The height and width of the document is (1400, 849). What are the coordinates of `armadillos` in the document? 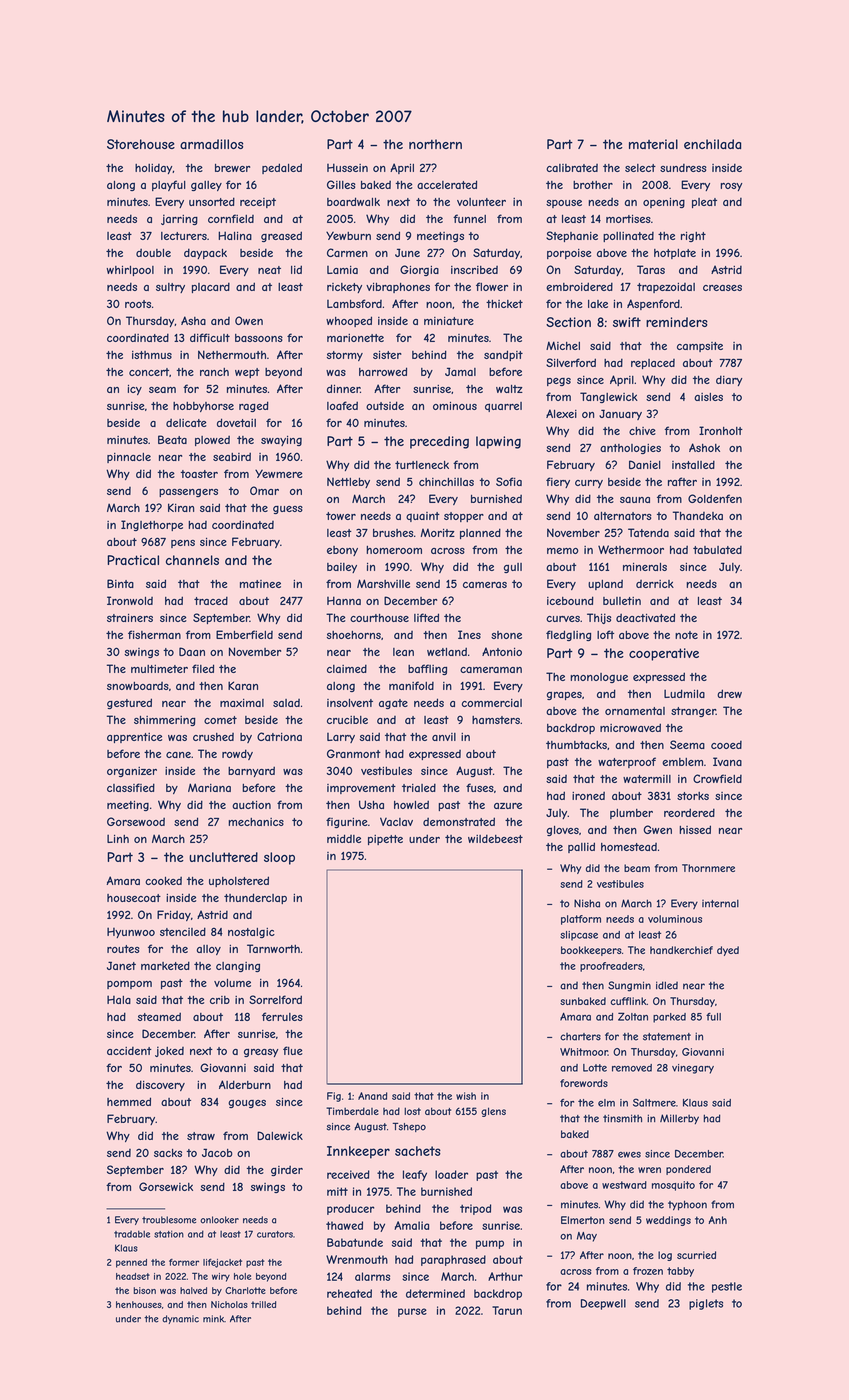 It's located at (211, 144).
